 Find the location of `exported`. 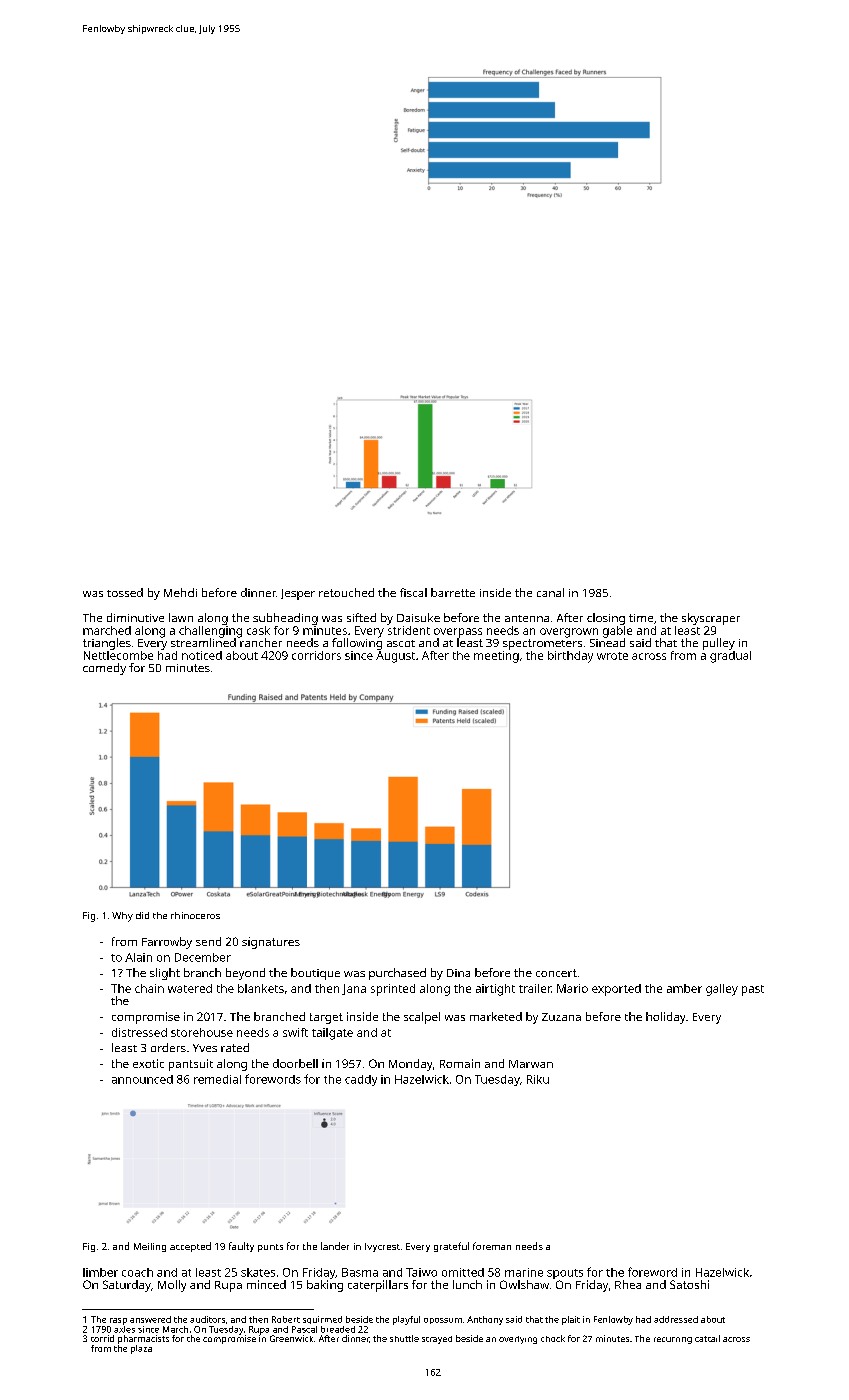

exported is located at coordinates (616, 990).
